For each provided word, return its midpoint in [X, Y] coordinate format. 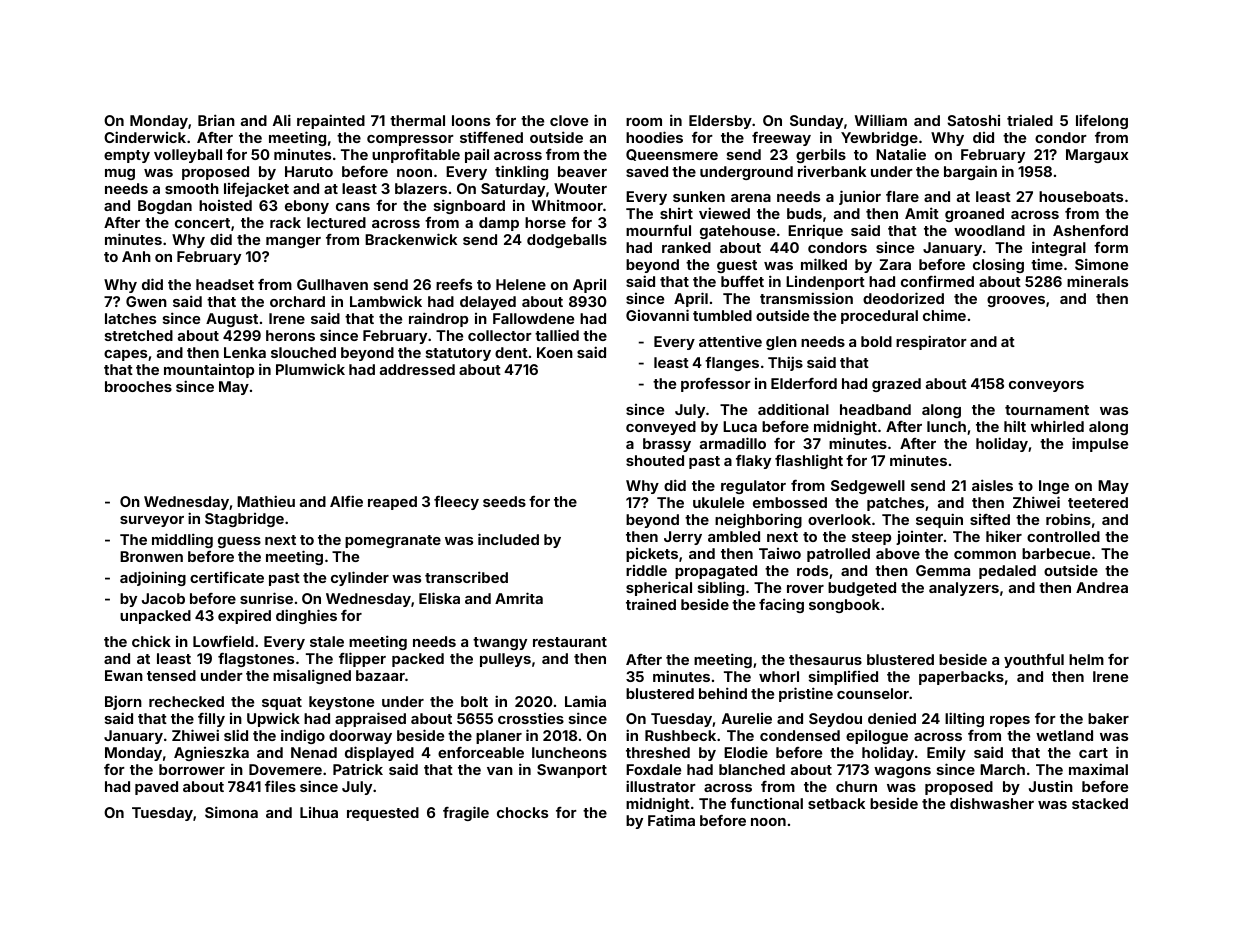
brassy [667, 445]
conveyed [661, 428]
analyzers [964, 589]
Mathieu [266, 501]
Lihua [319, 812]
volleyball [188, 156]
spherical [659, 588]
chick [151, 641]
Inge [1054, 487]
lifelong [1102, 121]
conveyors [1046, 386]
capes [125, 355]
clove [569, 120]
